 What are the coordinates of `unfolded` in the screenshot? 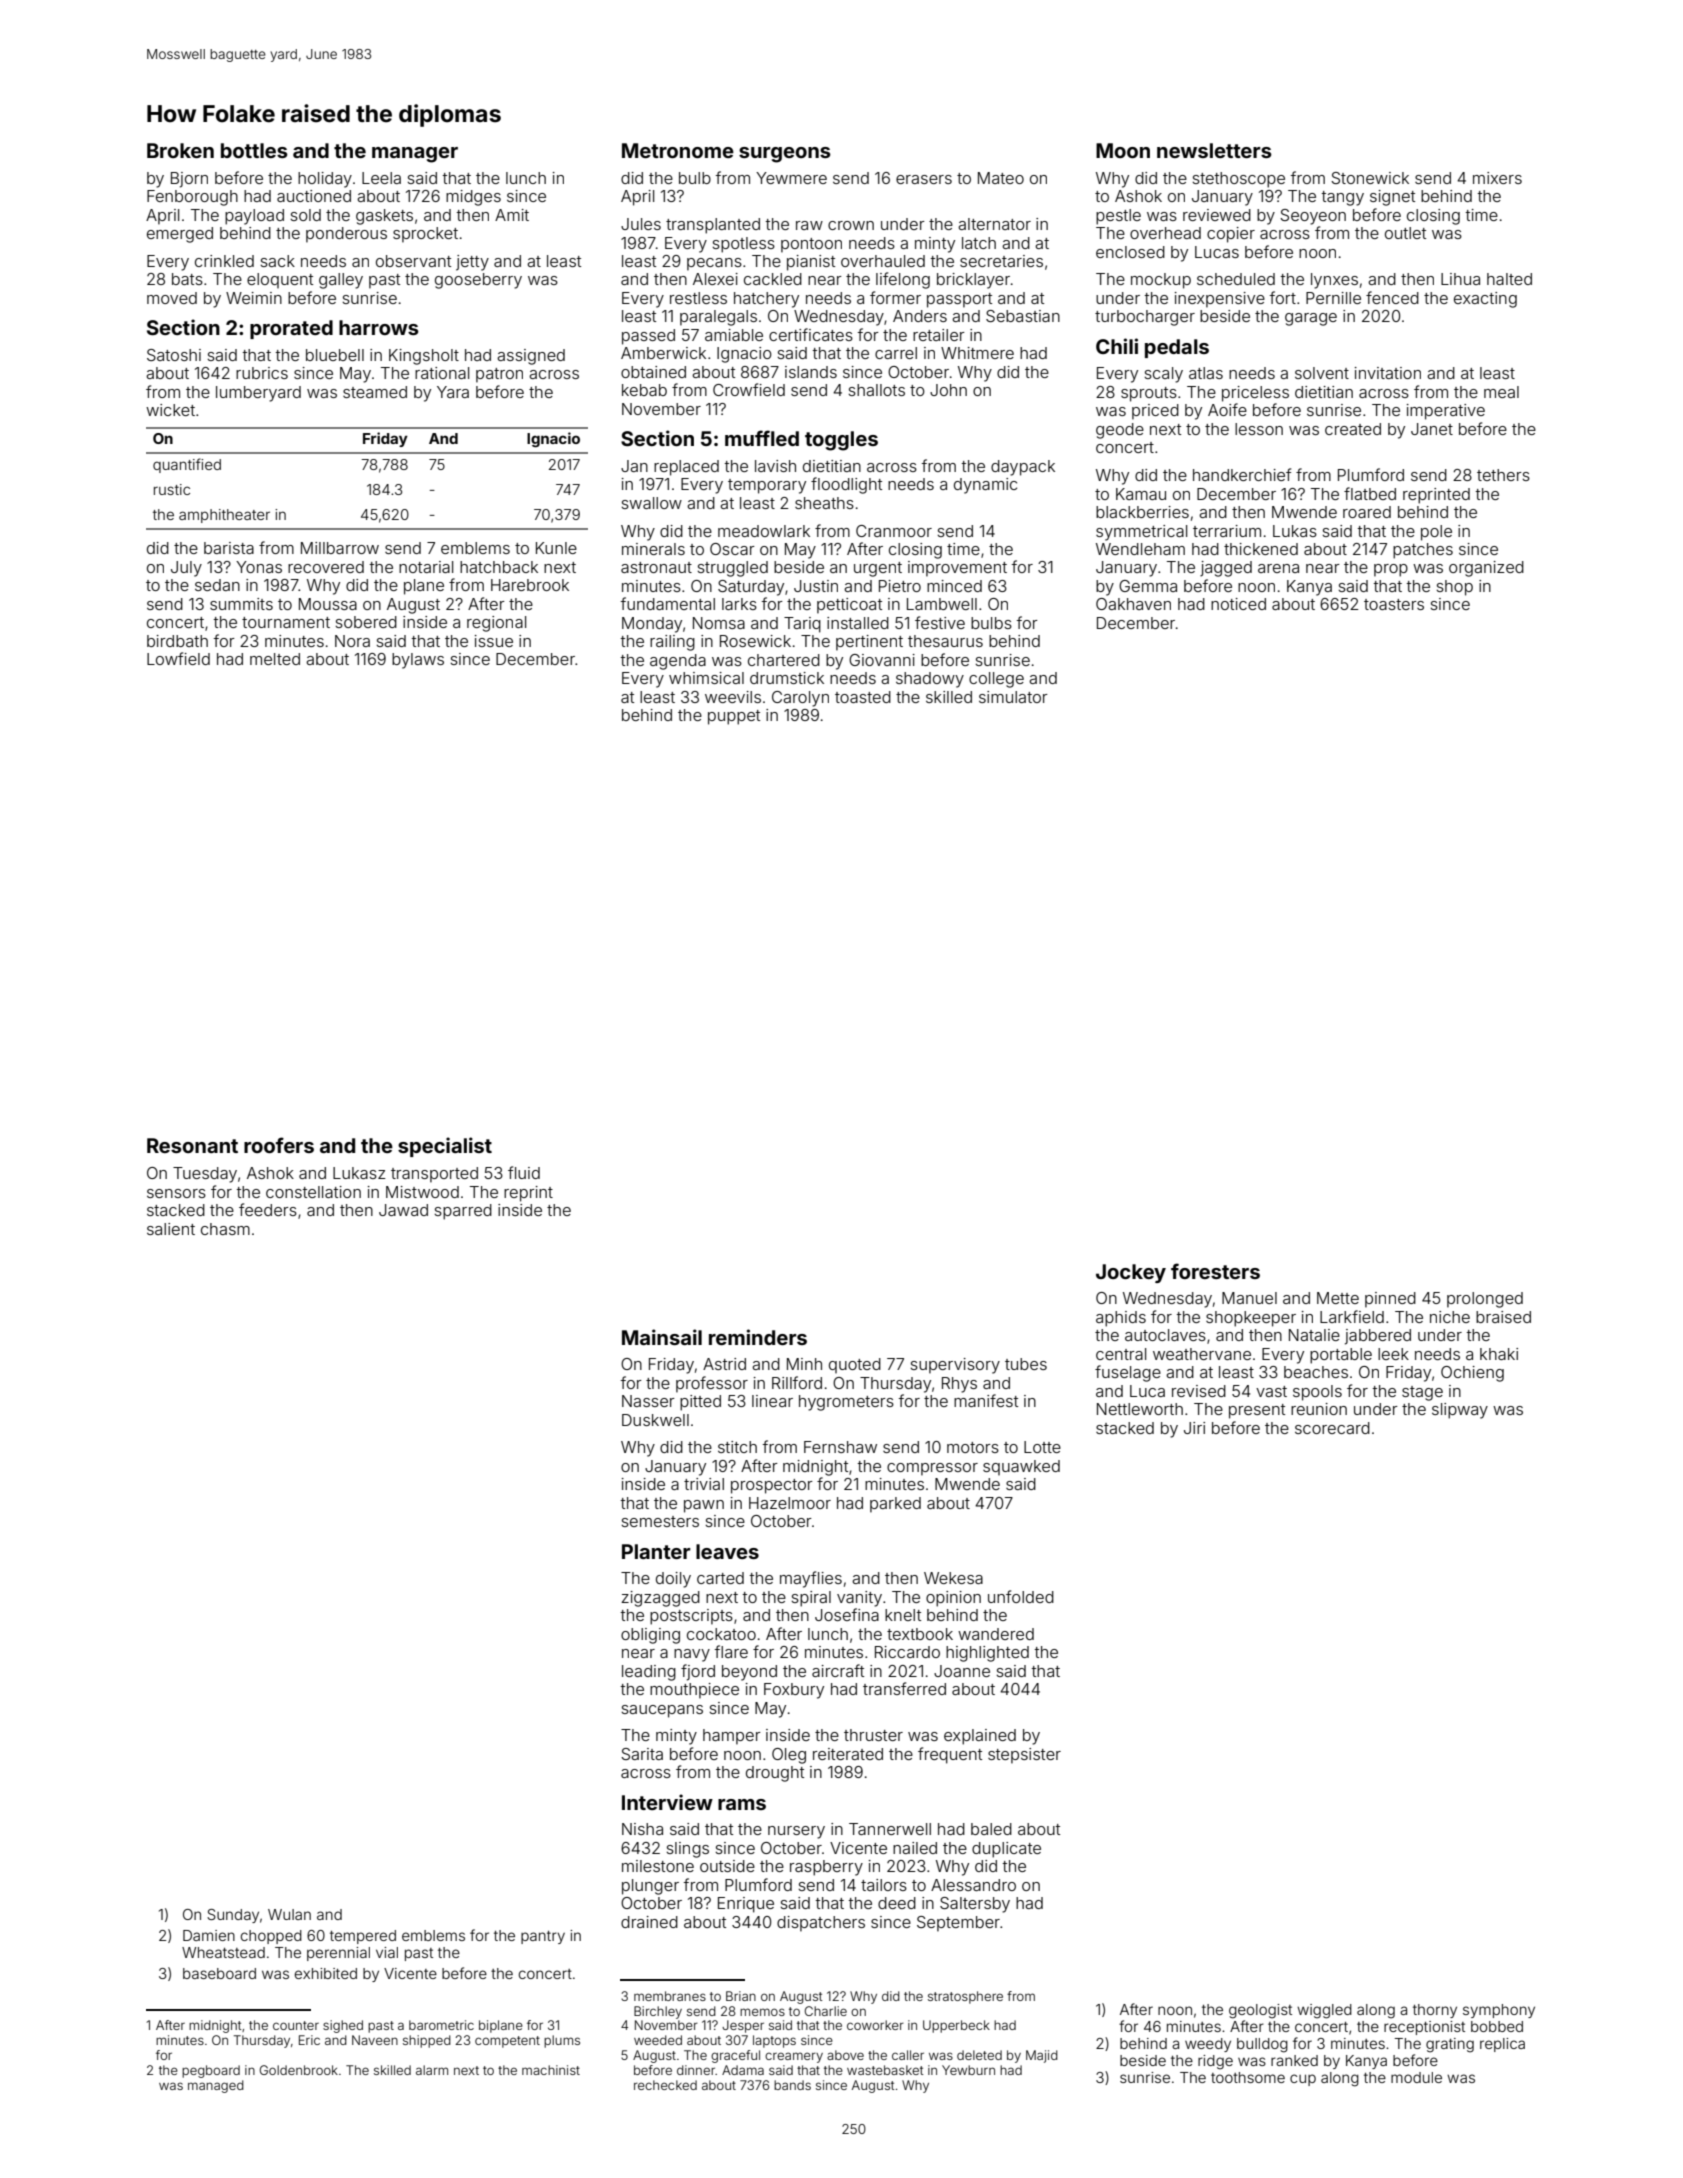 It's located at (1021, 1596).
